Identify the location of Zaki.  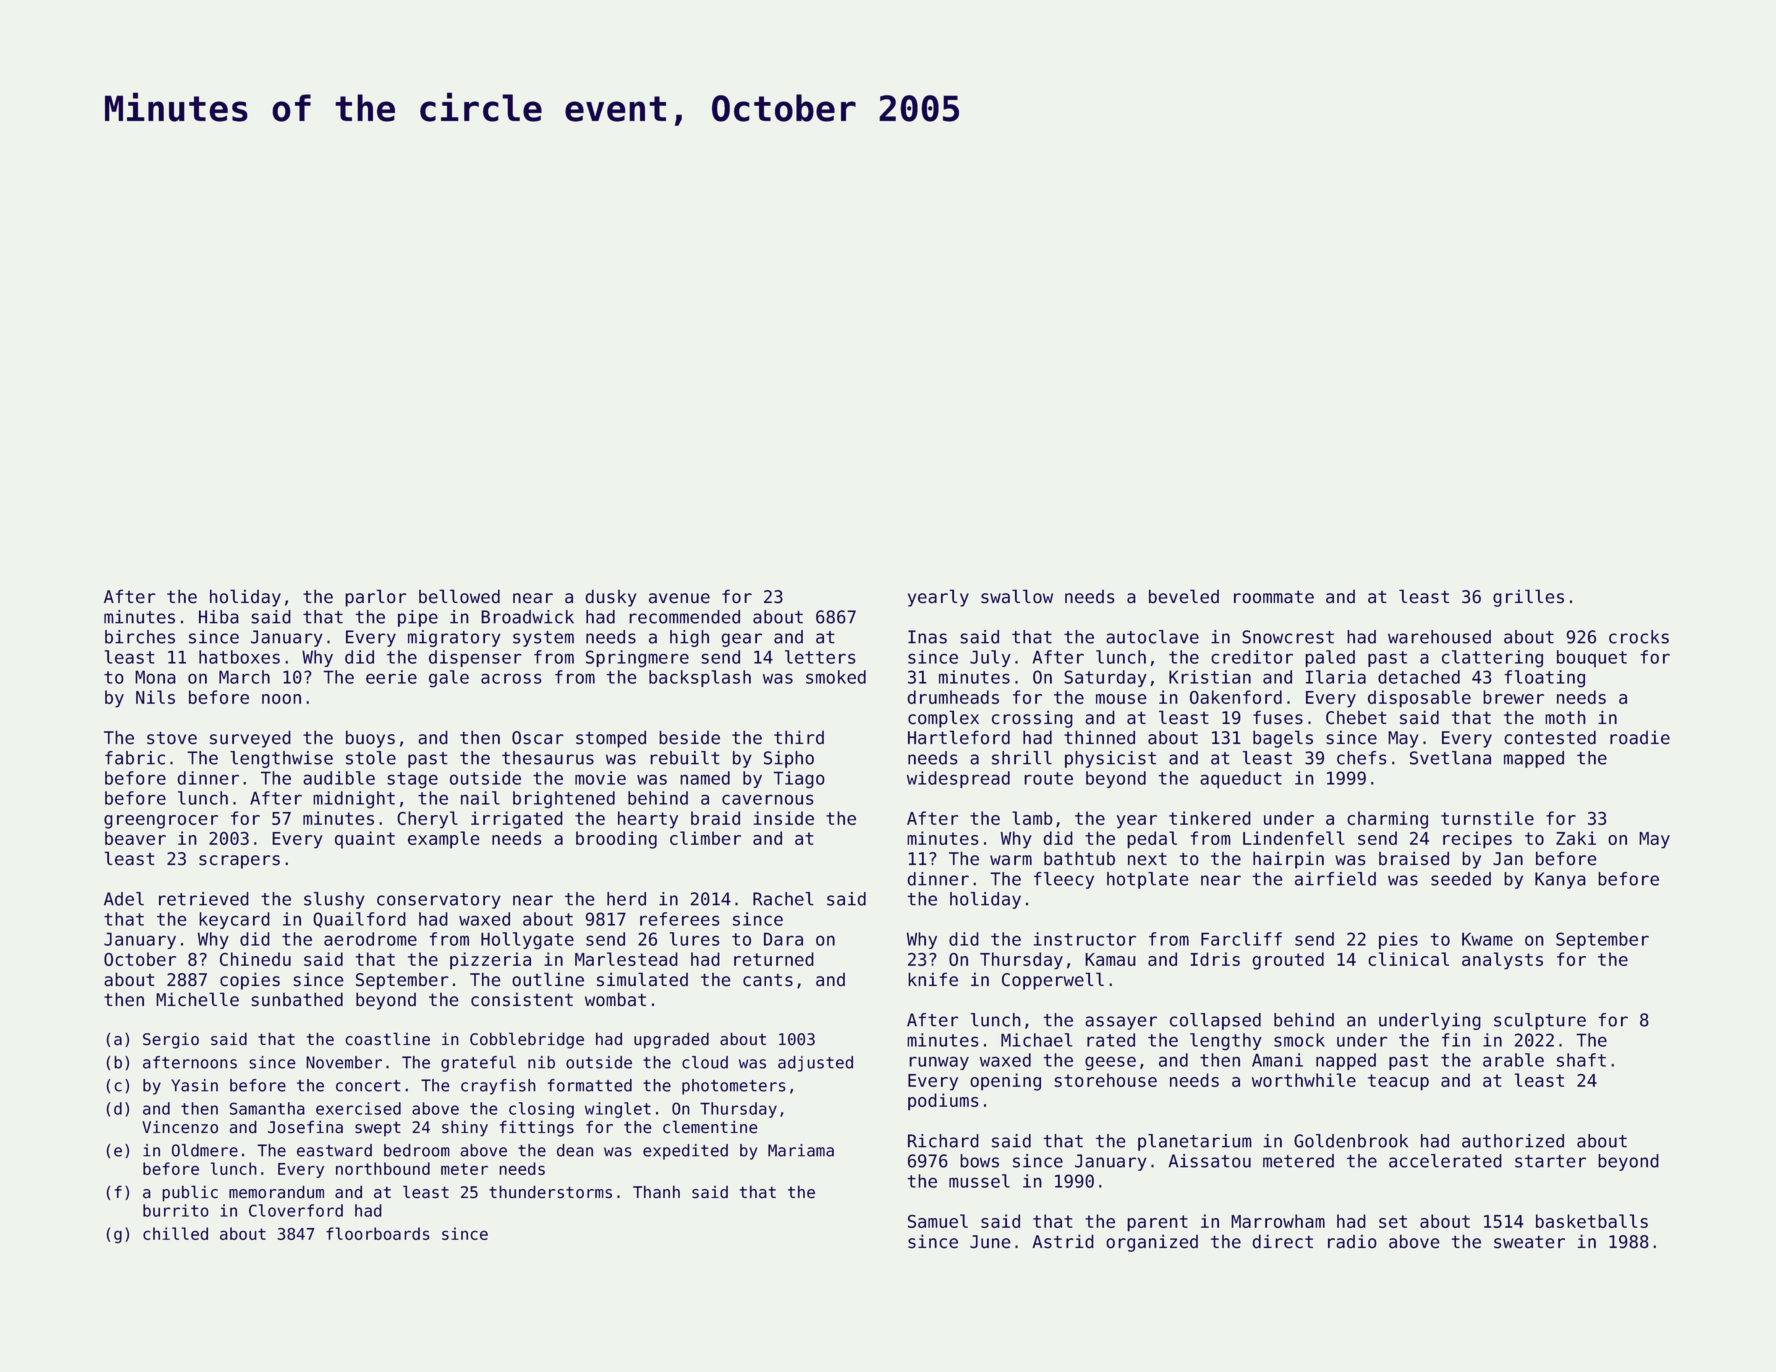
(1576, 838).
